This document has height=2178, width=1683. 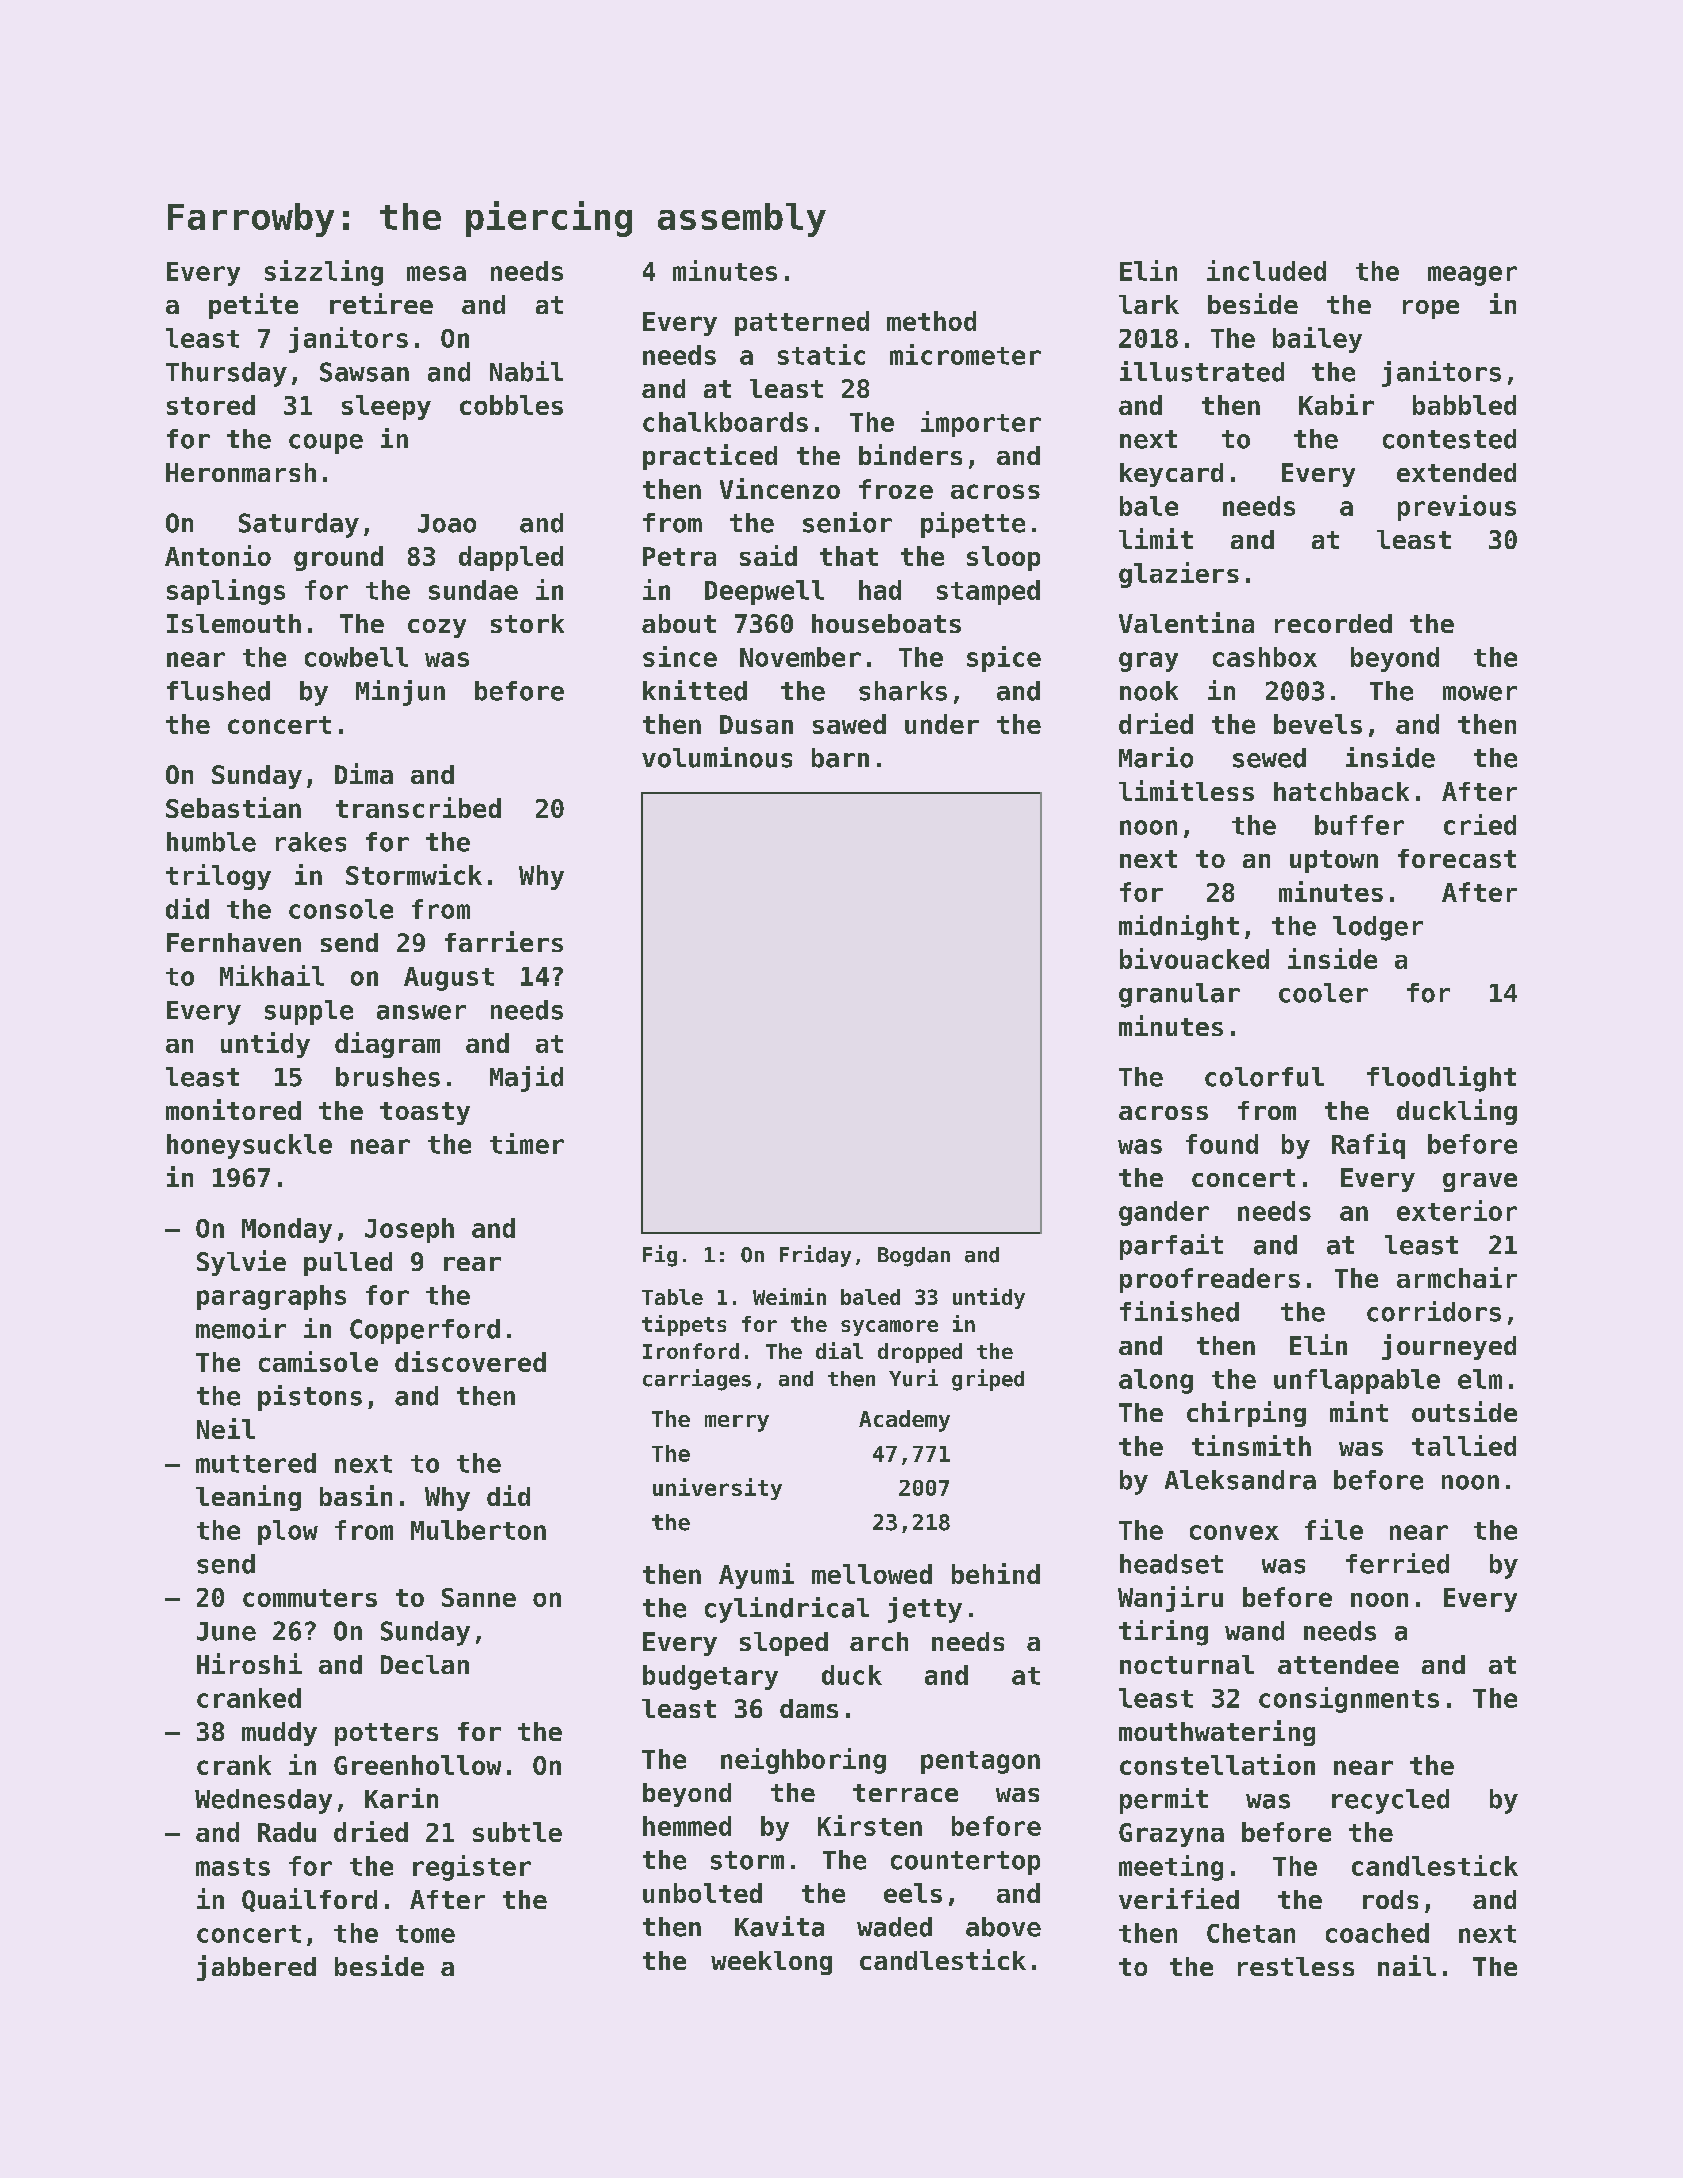 What do you see at coordinates (1368, 1146) in the document?
I see `Rafiq` at bounding box center [1368, 1146].
